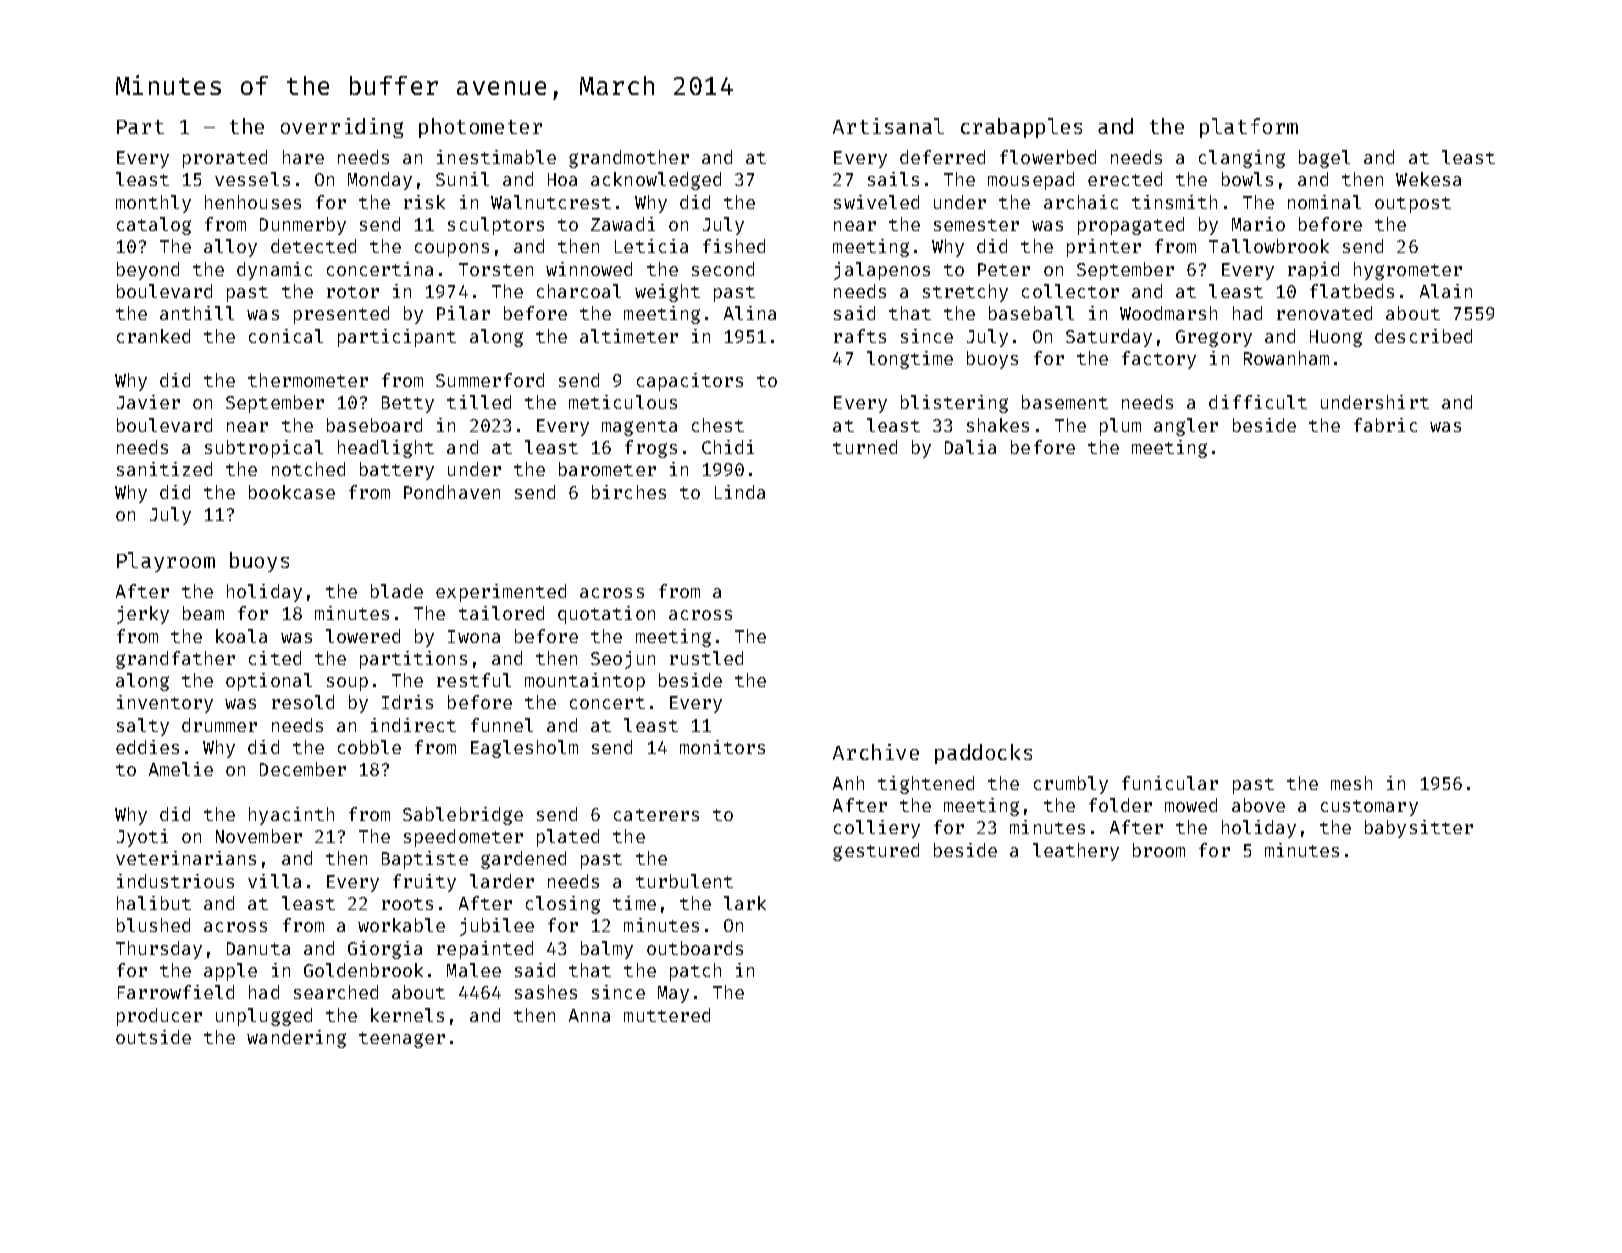 This screenshot has height=1253, width=1622. Describe the element at coordinates (241, 636) in the screenshot. I see `koala` at that location.
